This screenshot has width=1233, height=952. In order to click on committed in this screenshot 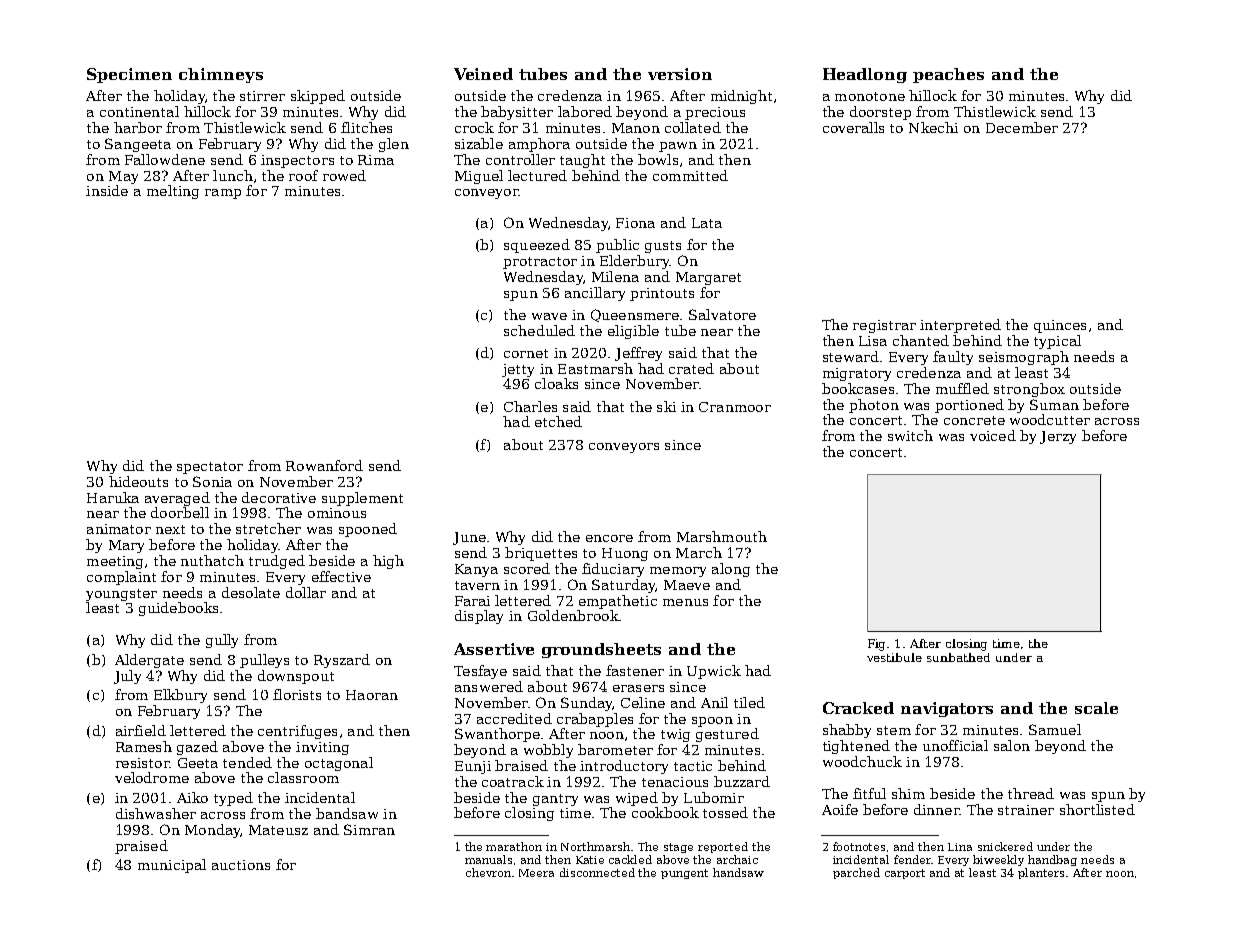, I will do `click(690, 175)`.
